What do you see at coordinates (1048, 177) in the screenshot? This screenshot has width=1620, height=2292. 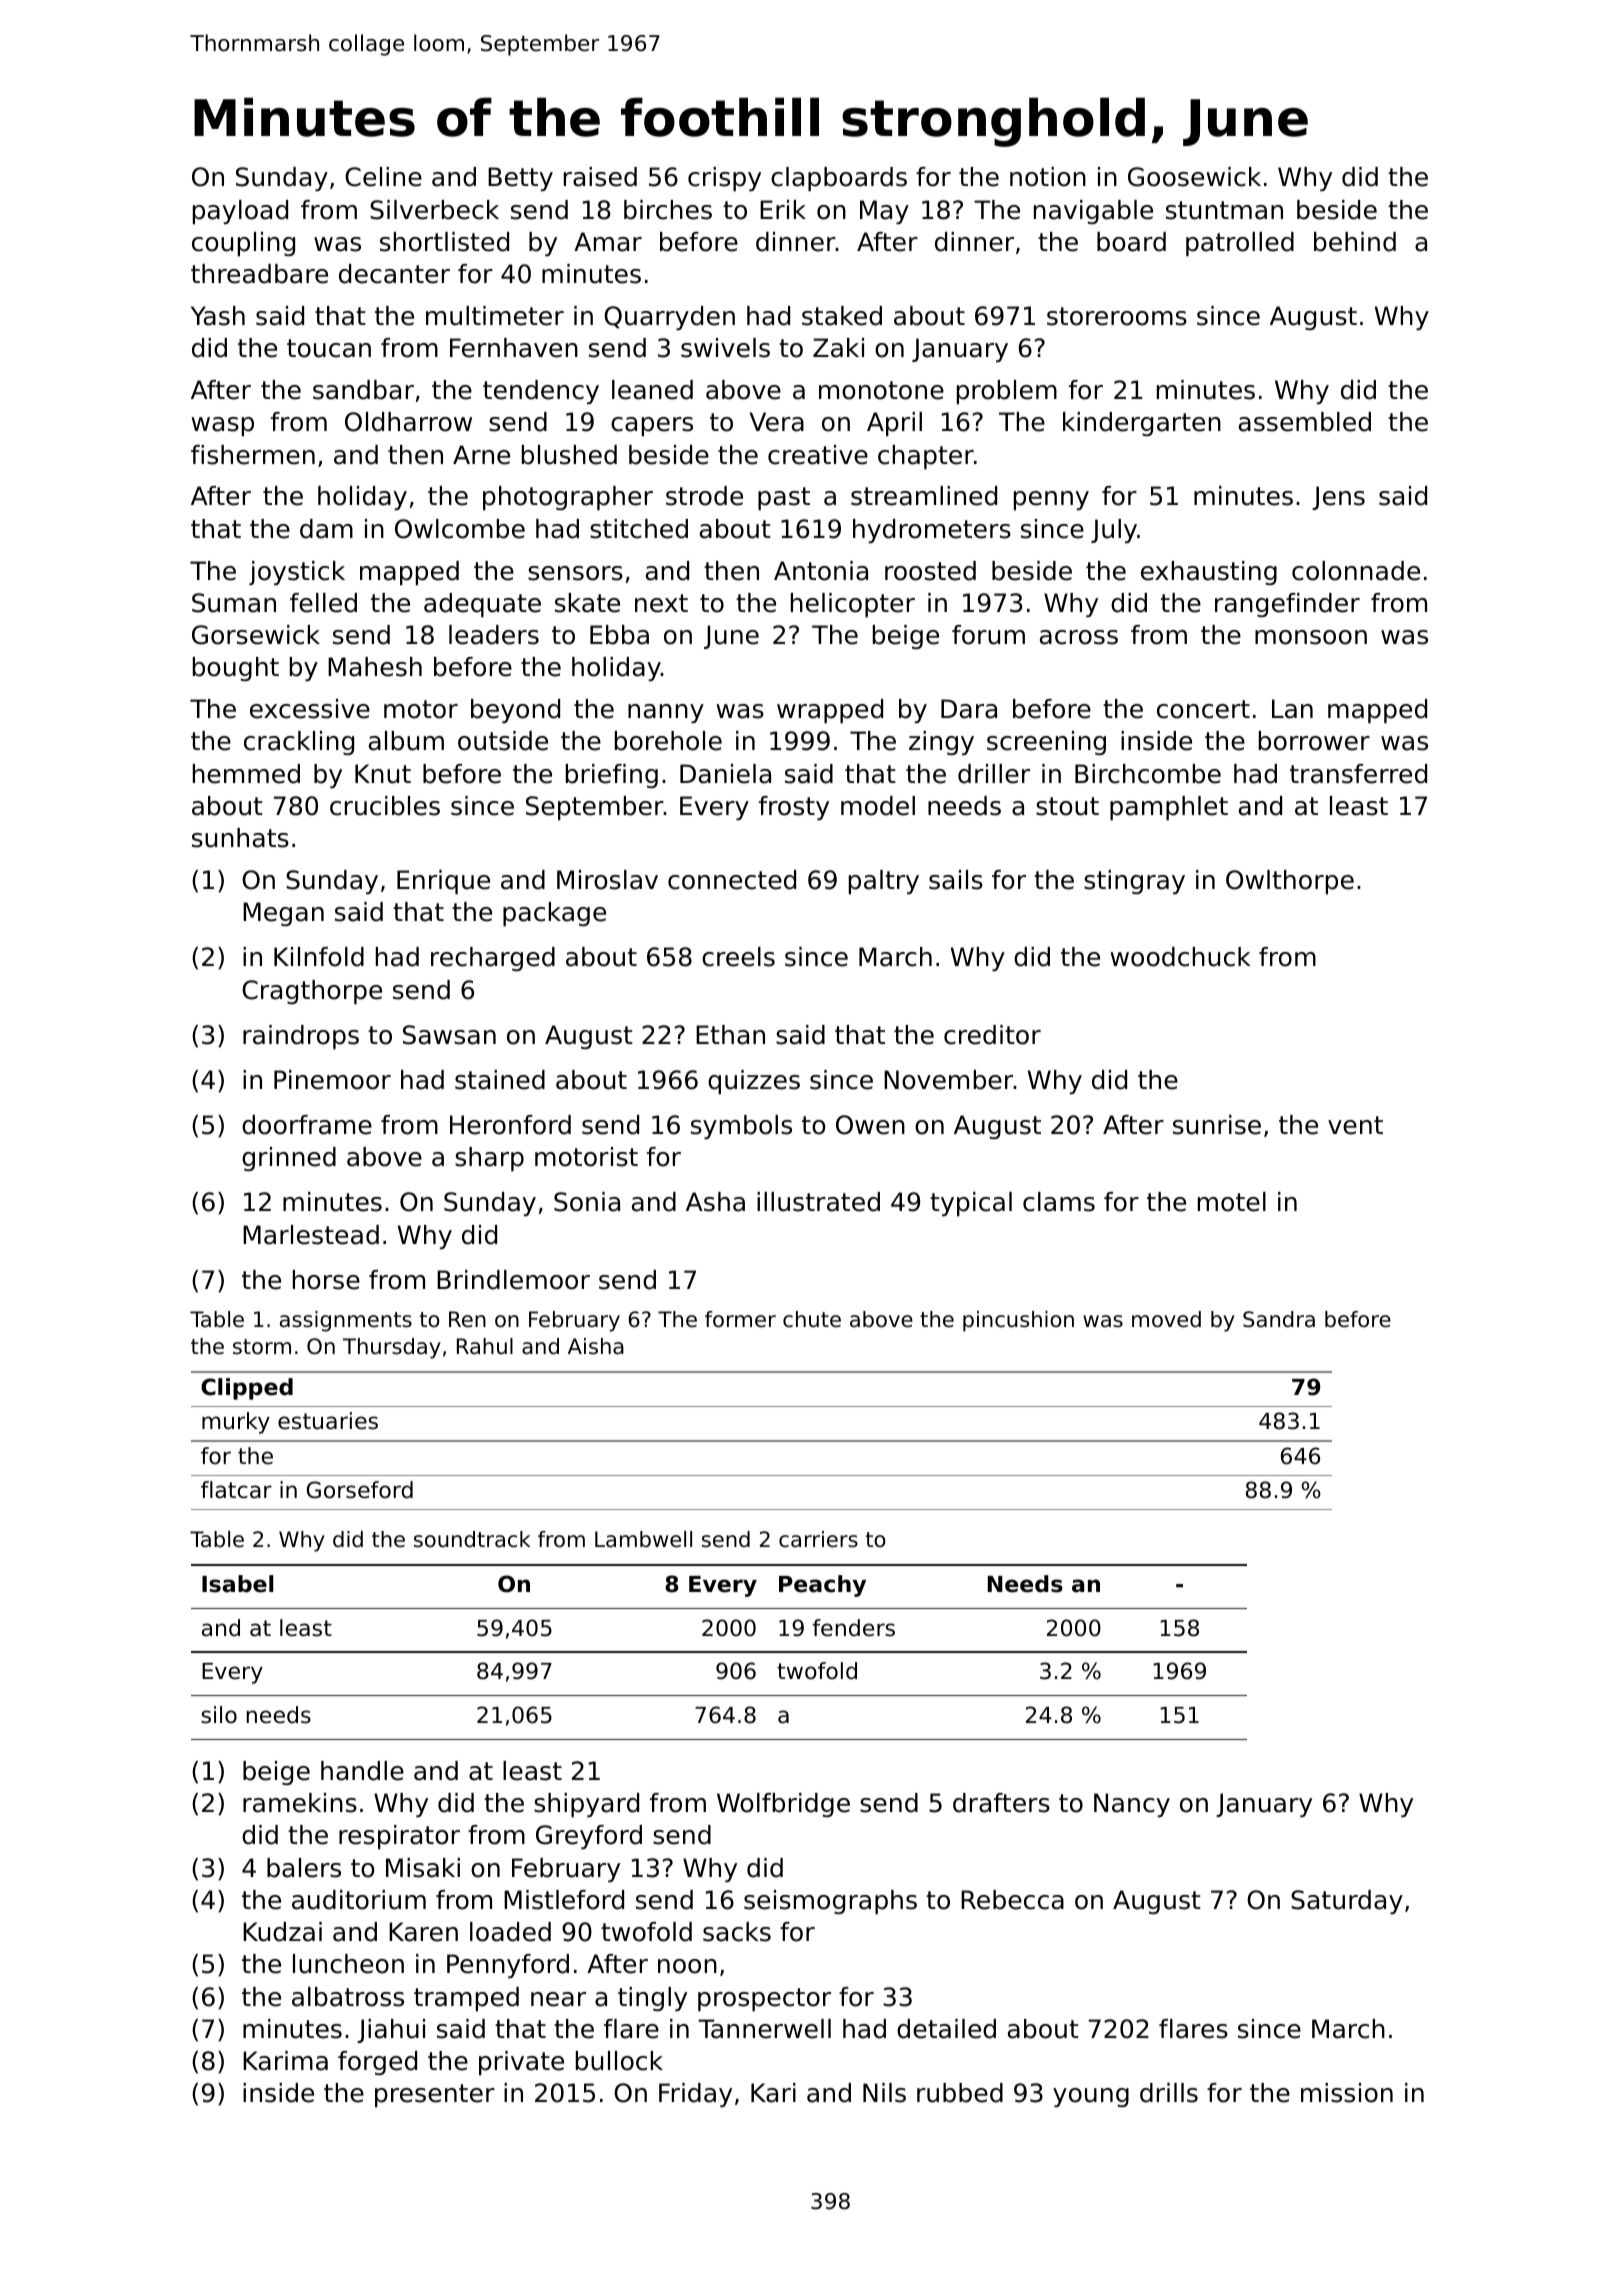 I see `notion` at bounding box center [1048, 177].
